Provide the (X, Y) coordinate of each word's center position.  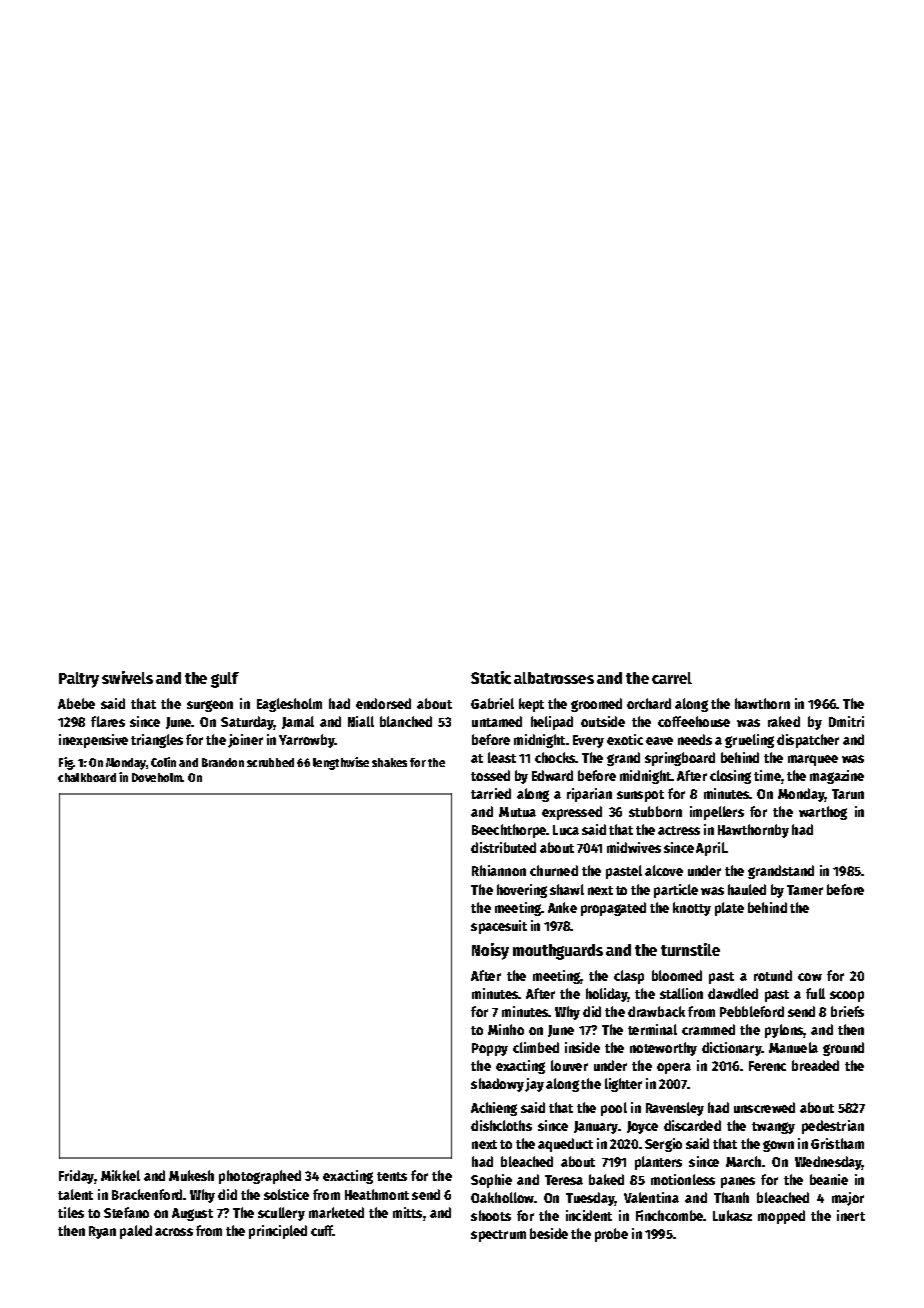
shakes (389, 762)
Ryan (102, 1232)
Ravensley (675, 1109)
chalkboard (87, 777)
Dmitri (846, 721)
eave (659, 741)
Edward (552, 775)
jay (534, 1085)
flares (108, 721)
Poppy (490, 1049)
